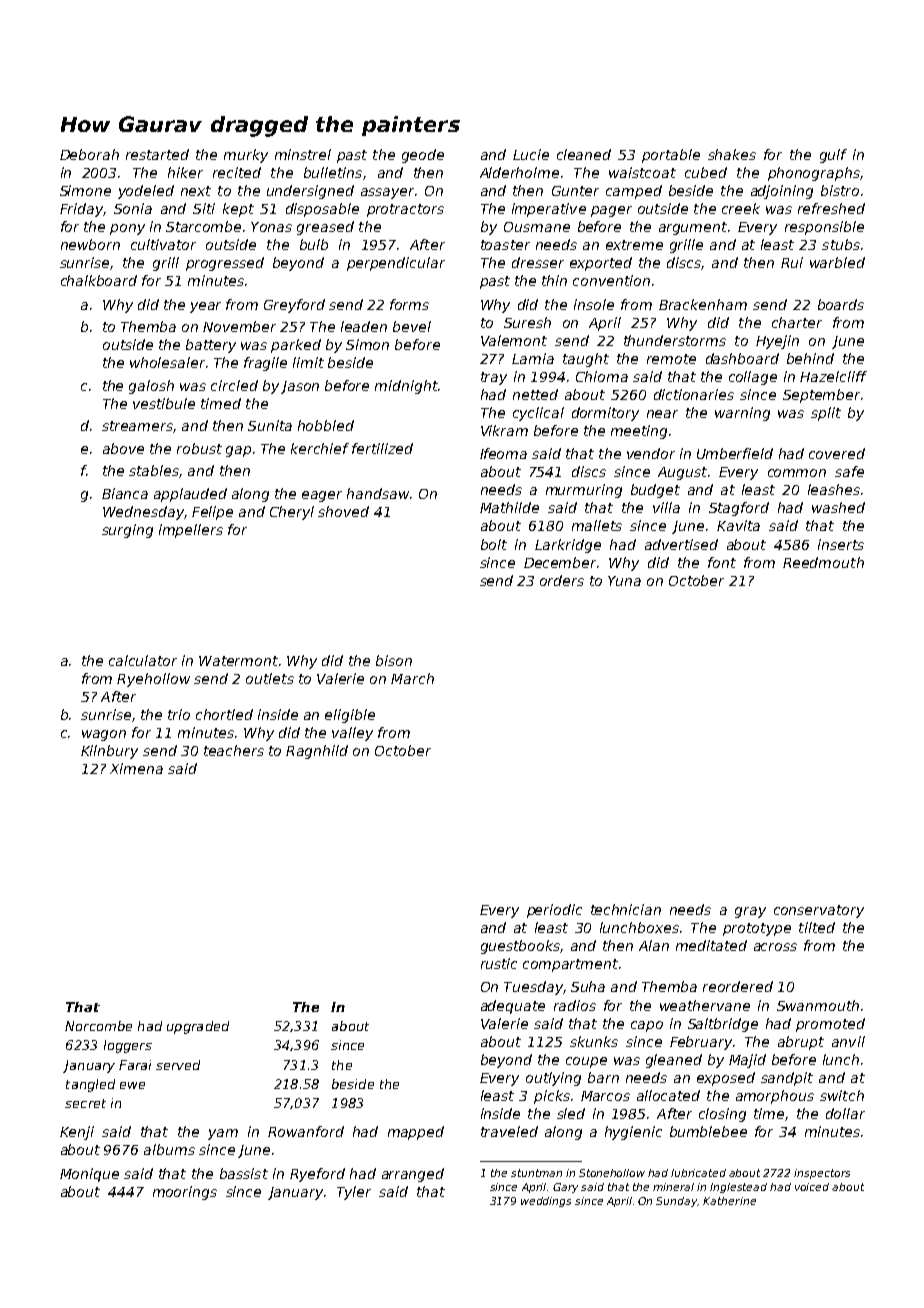  I want to click on Lucie, so click(531, 154).
